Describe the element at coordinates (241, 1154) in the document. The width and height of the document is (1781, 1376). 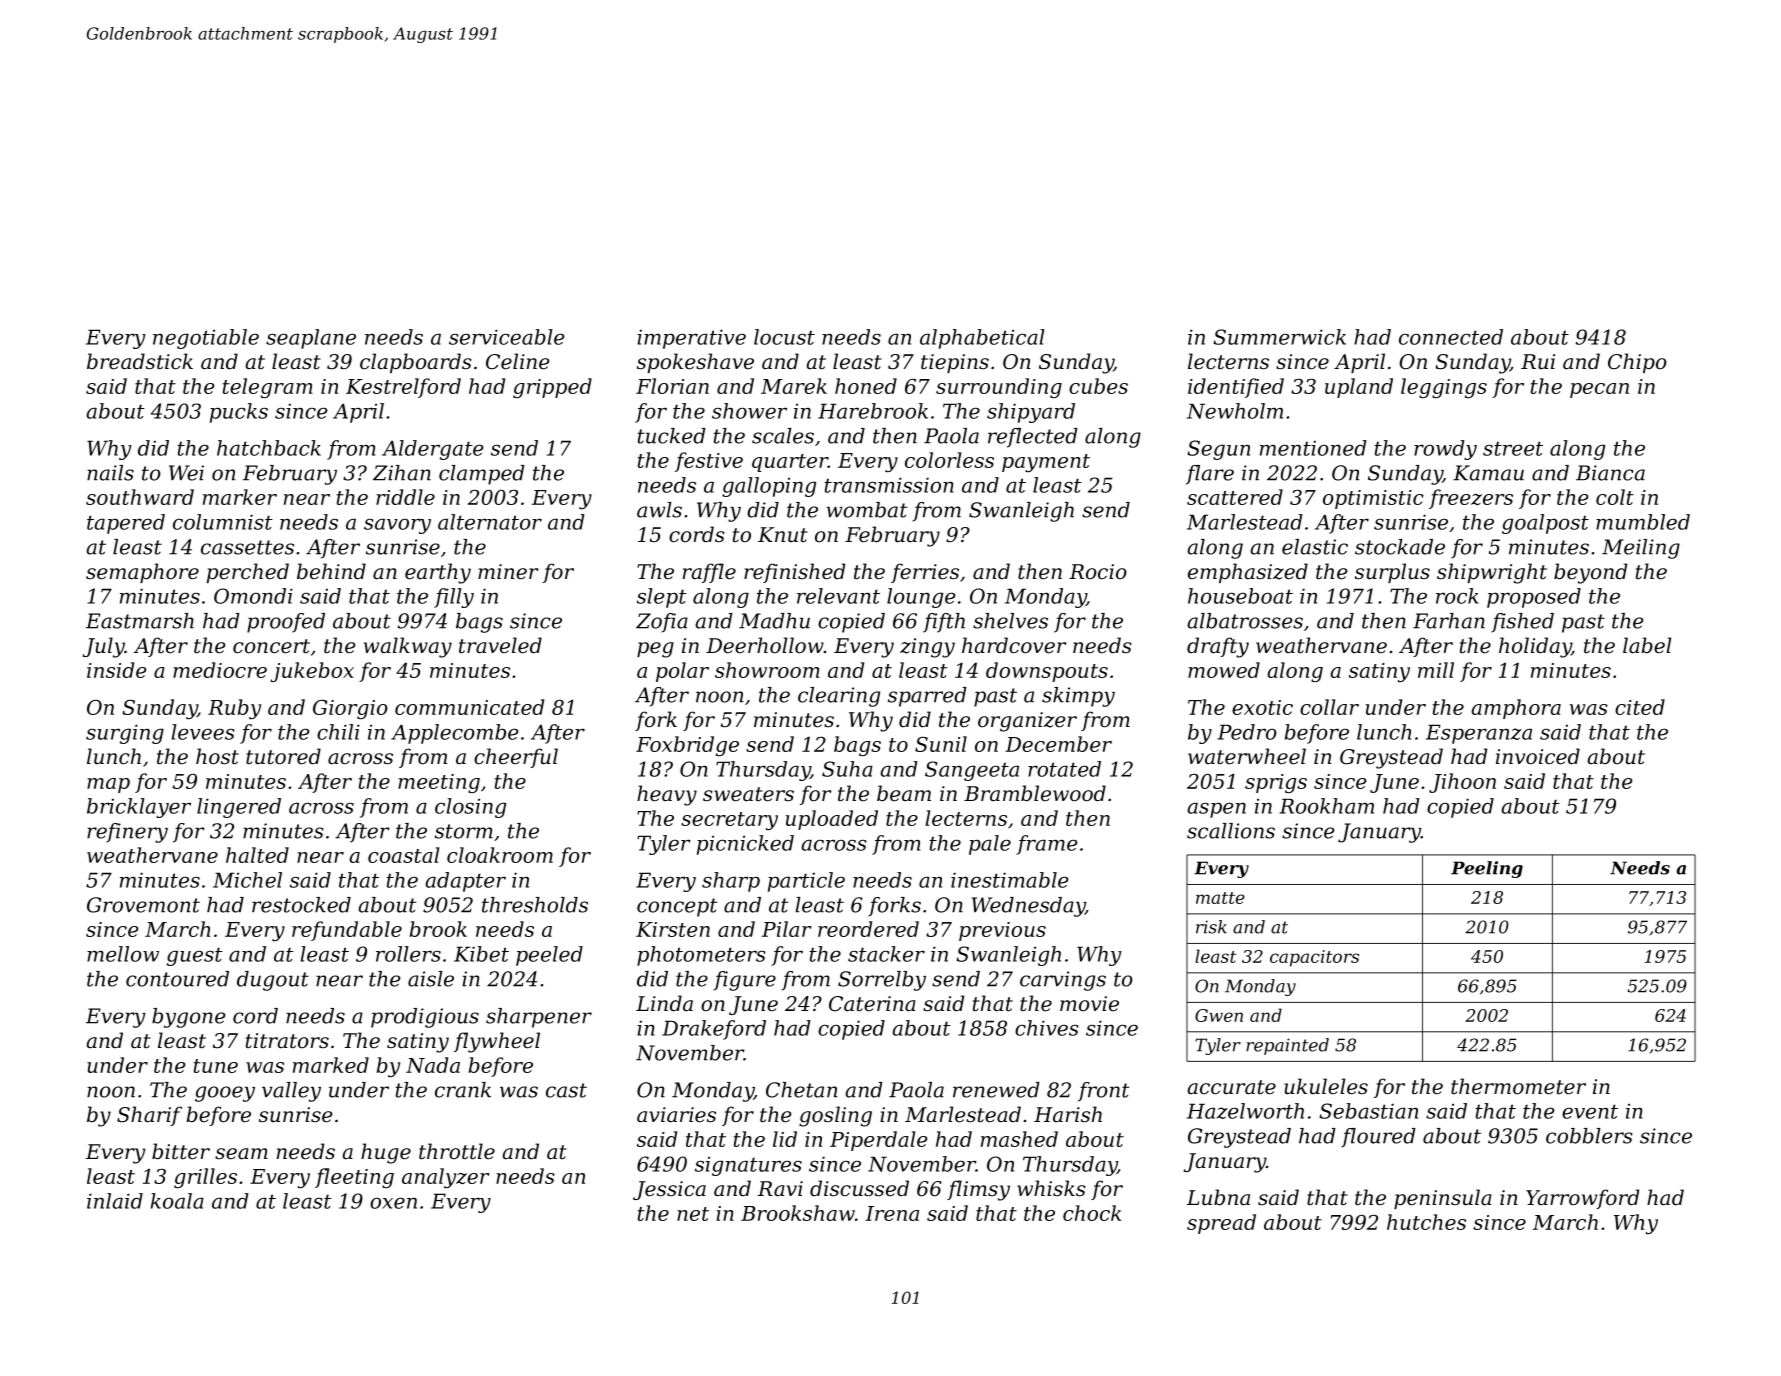
I see `seam` at that location.
